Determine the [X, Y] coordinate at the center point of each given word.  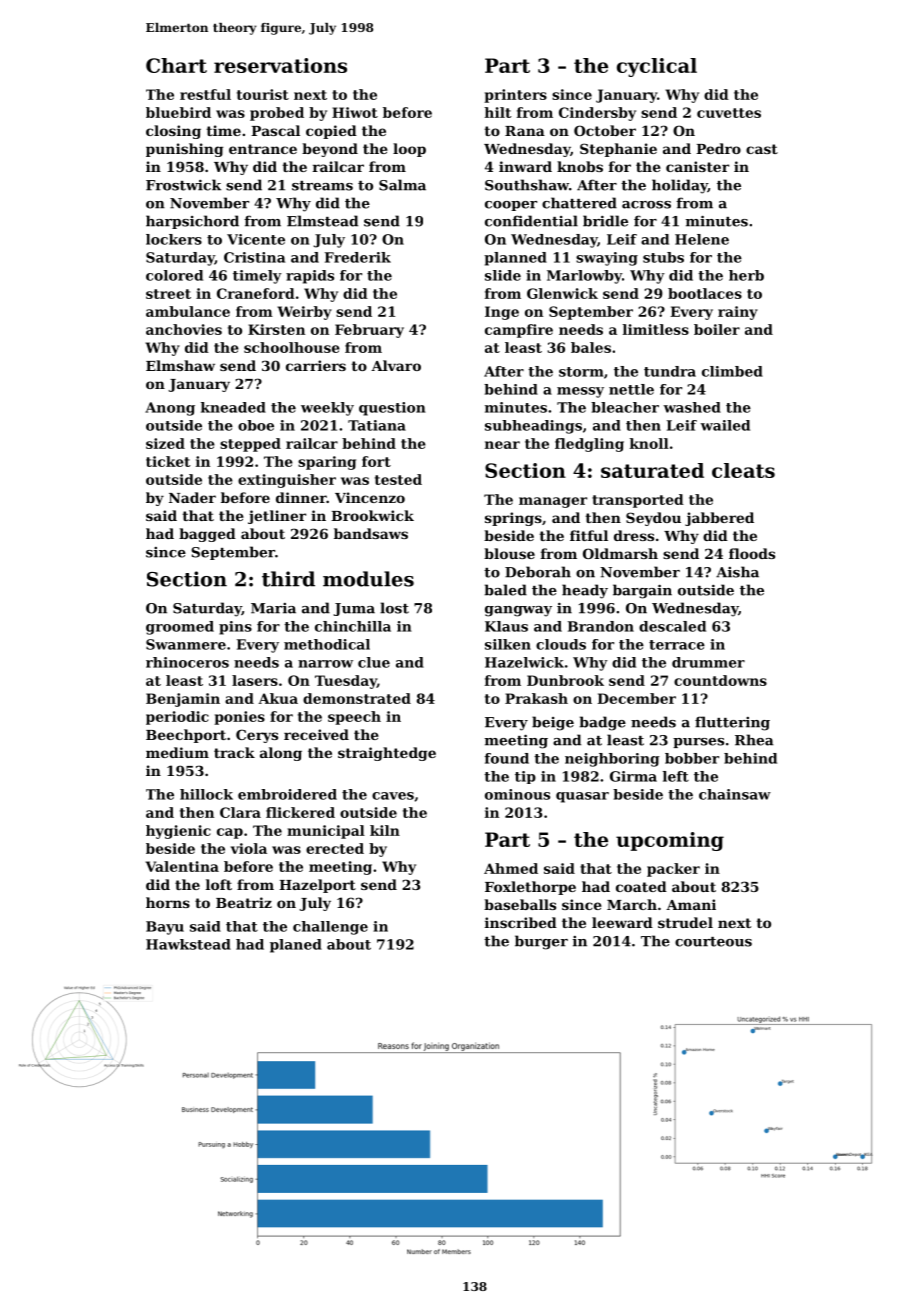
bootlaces [705, 293]
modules [368, 579]
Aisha [737, 572]
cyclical [657, 67]
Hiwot [355, 112]
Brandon [601, 626]
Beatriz [244, 902]
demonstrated [357, 698]
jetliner [277, 517]
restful [205, 94]
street [168, 294]
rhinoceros [187, 662]
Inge [502, 313]
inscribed [521, 922]
